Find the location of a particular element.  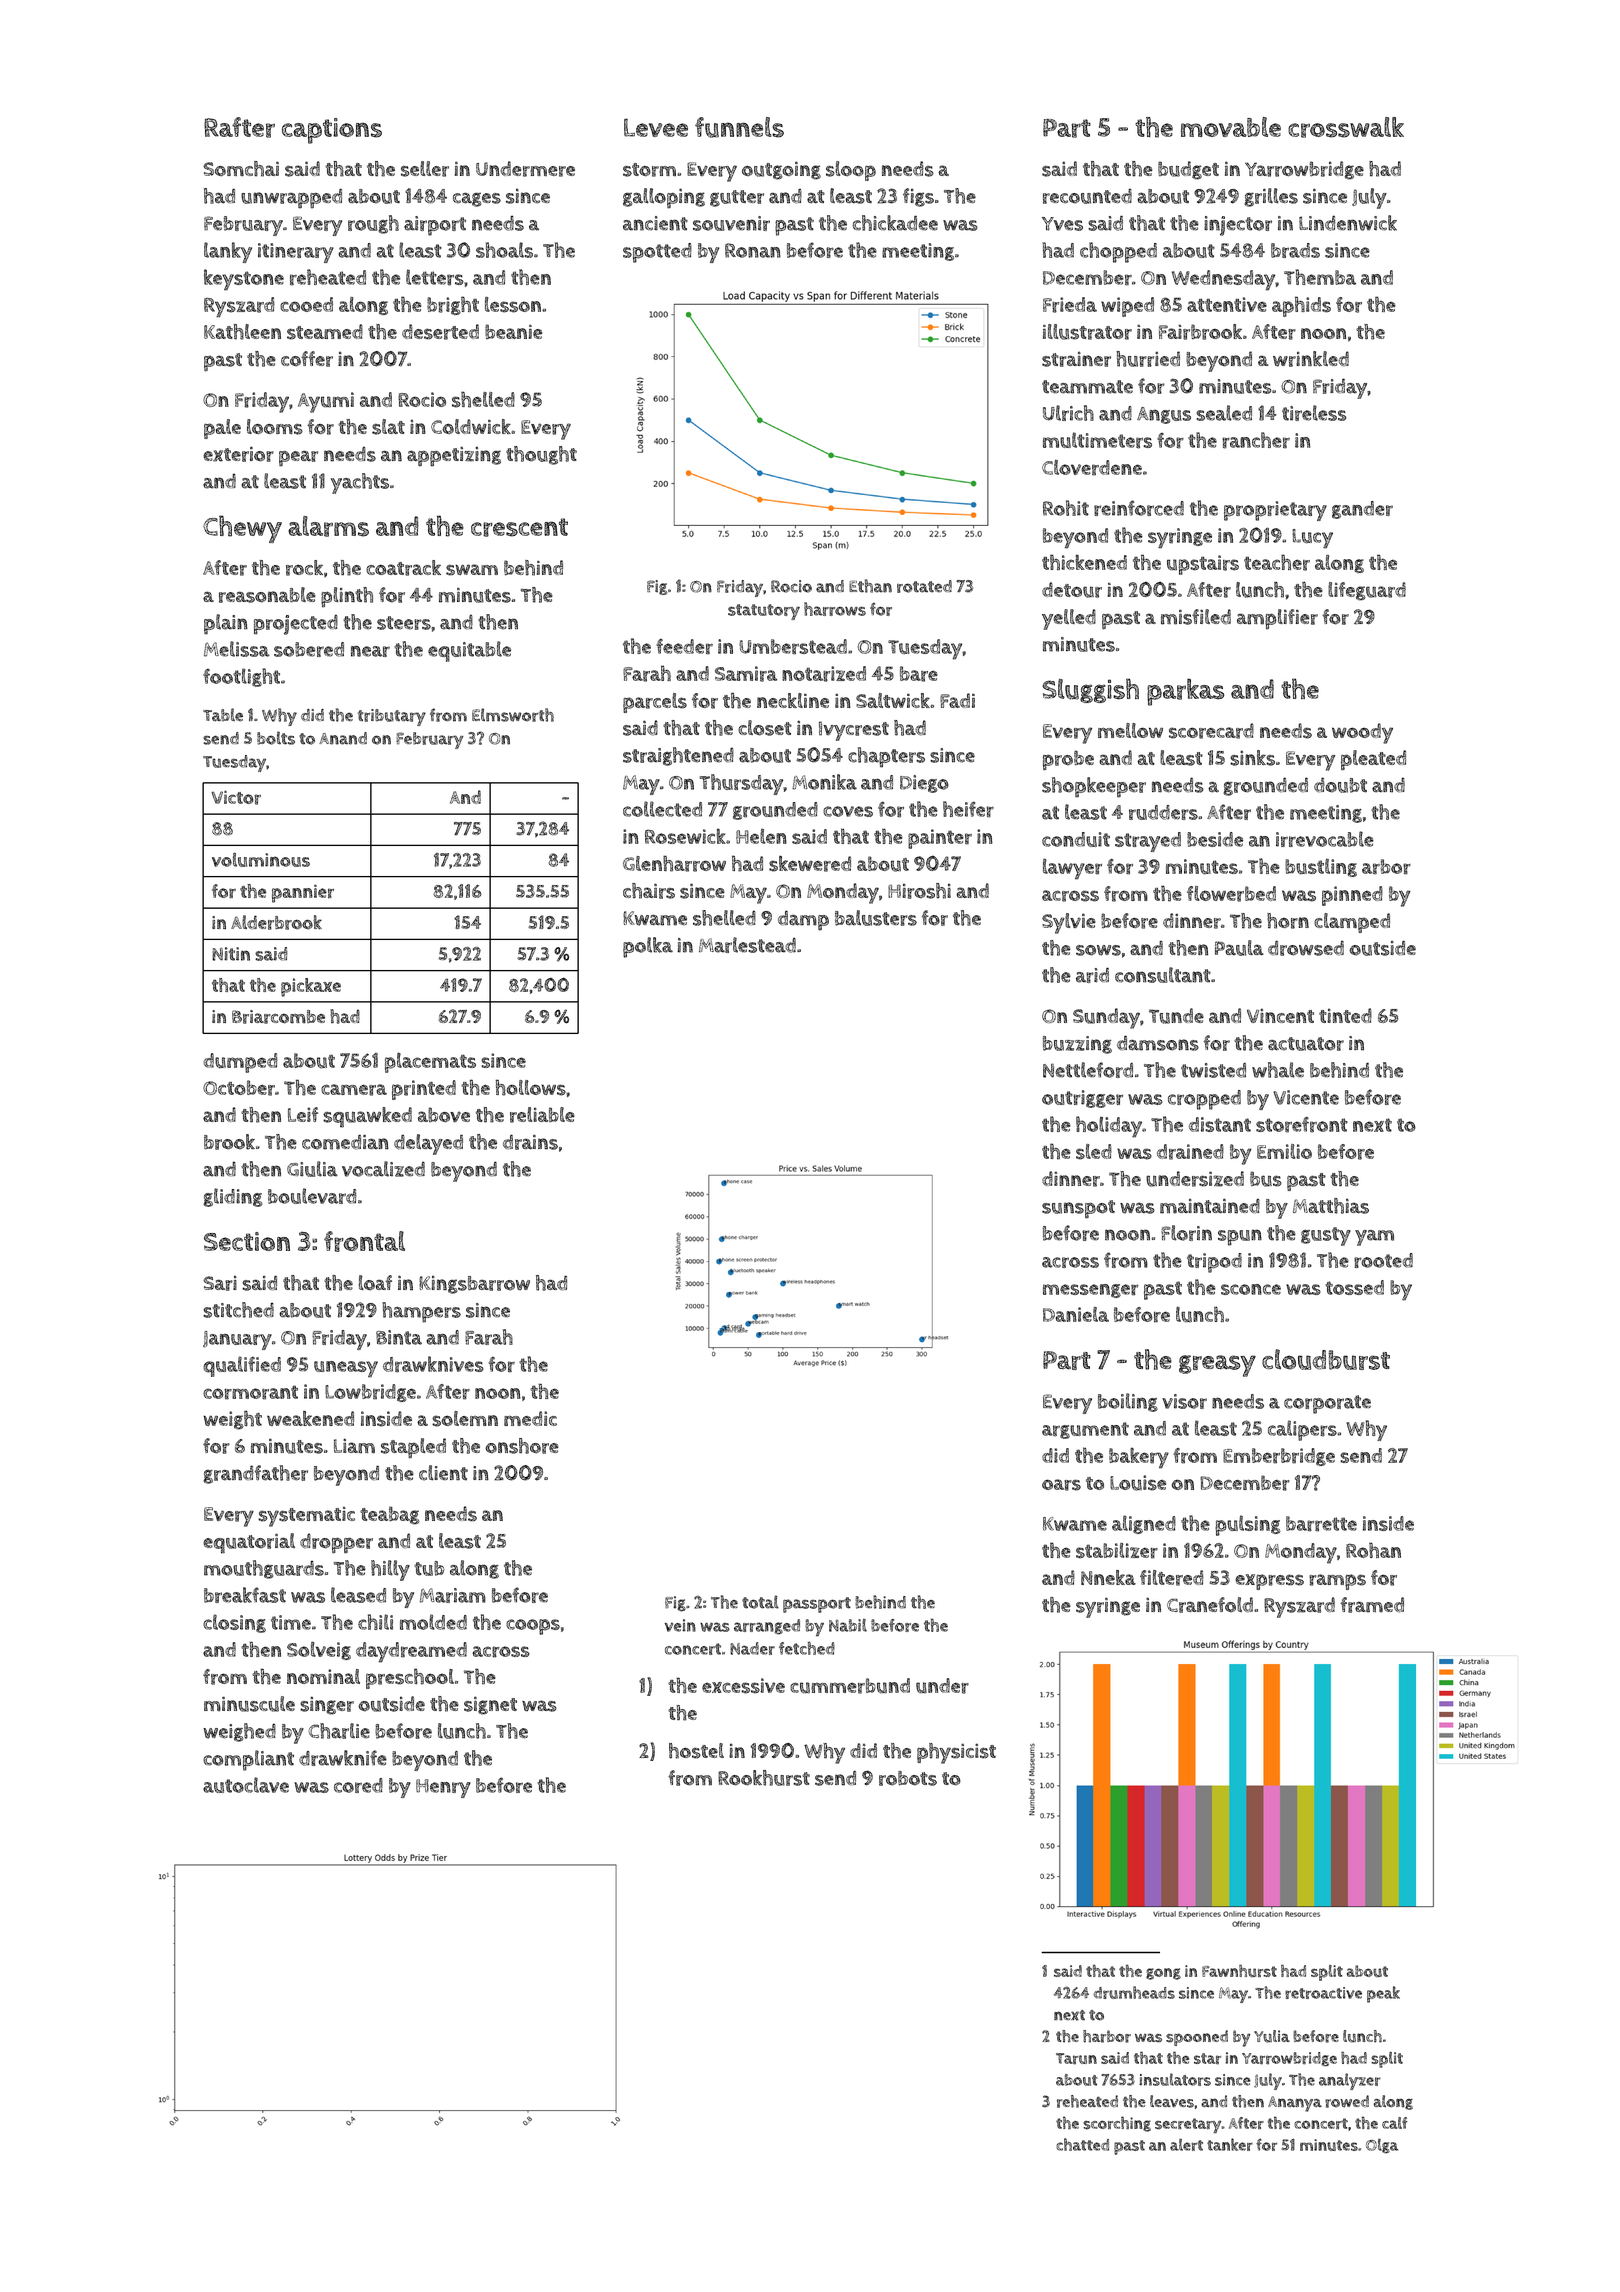

funnels is located at coordinates (739, 127).
